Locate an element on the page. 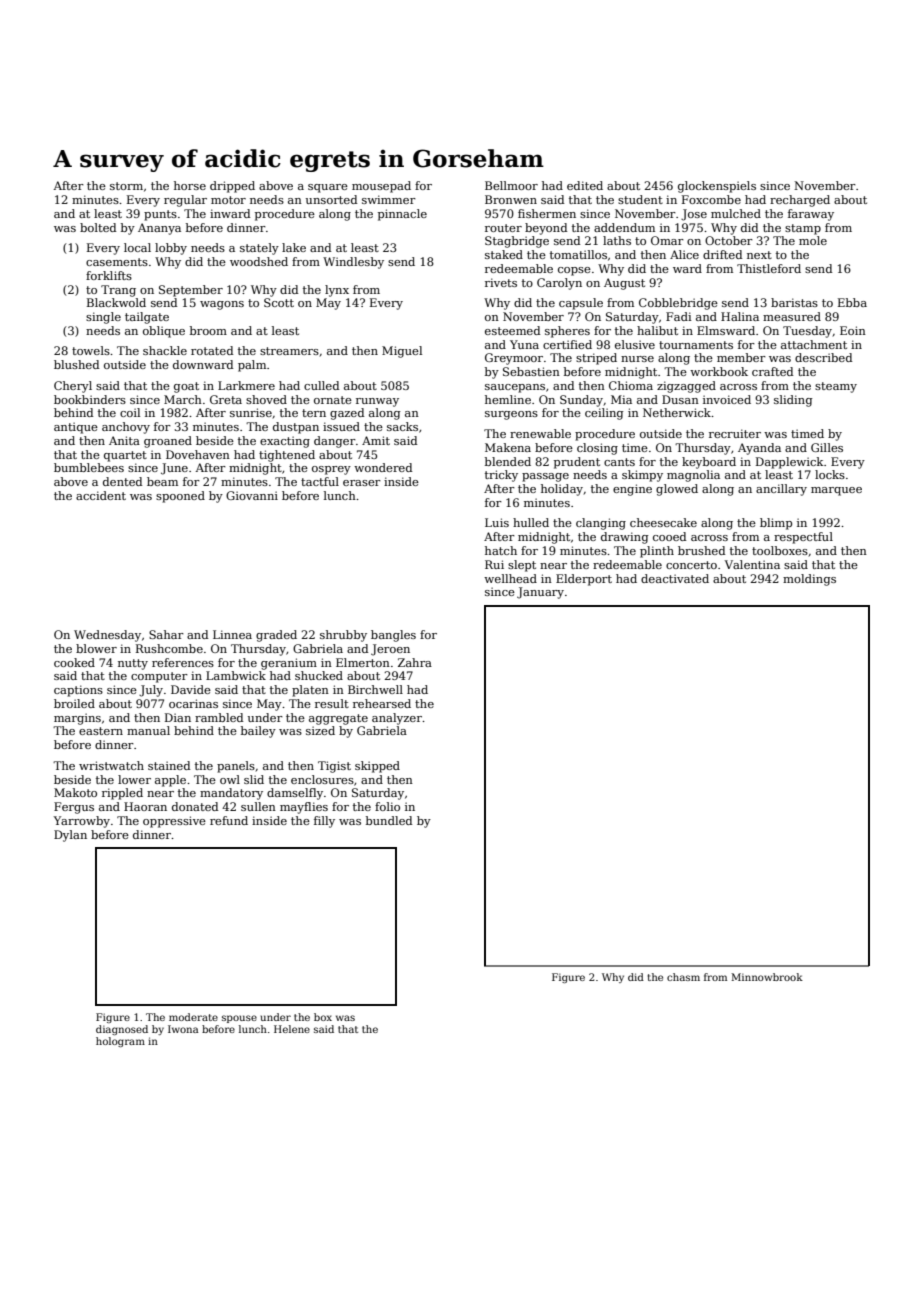  bumblebees is located at coordinates (89, 467).
